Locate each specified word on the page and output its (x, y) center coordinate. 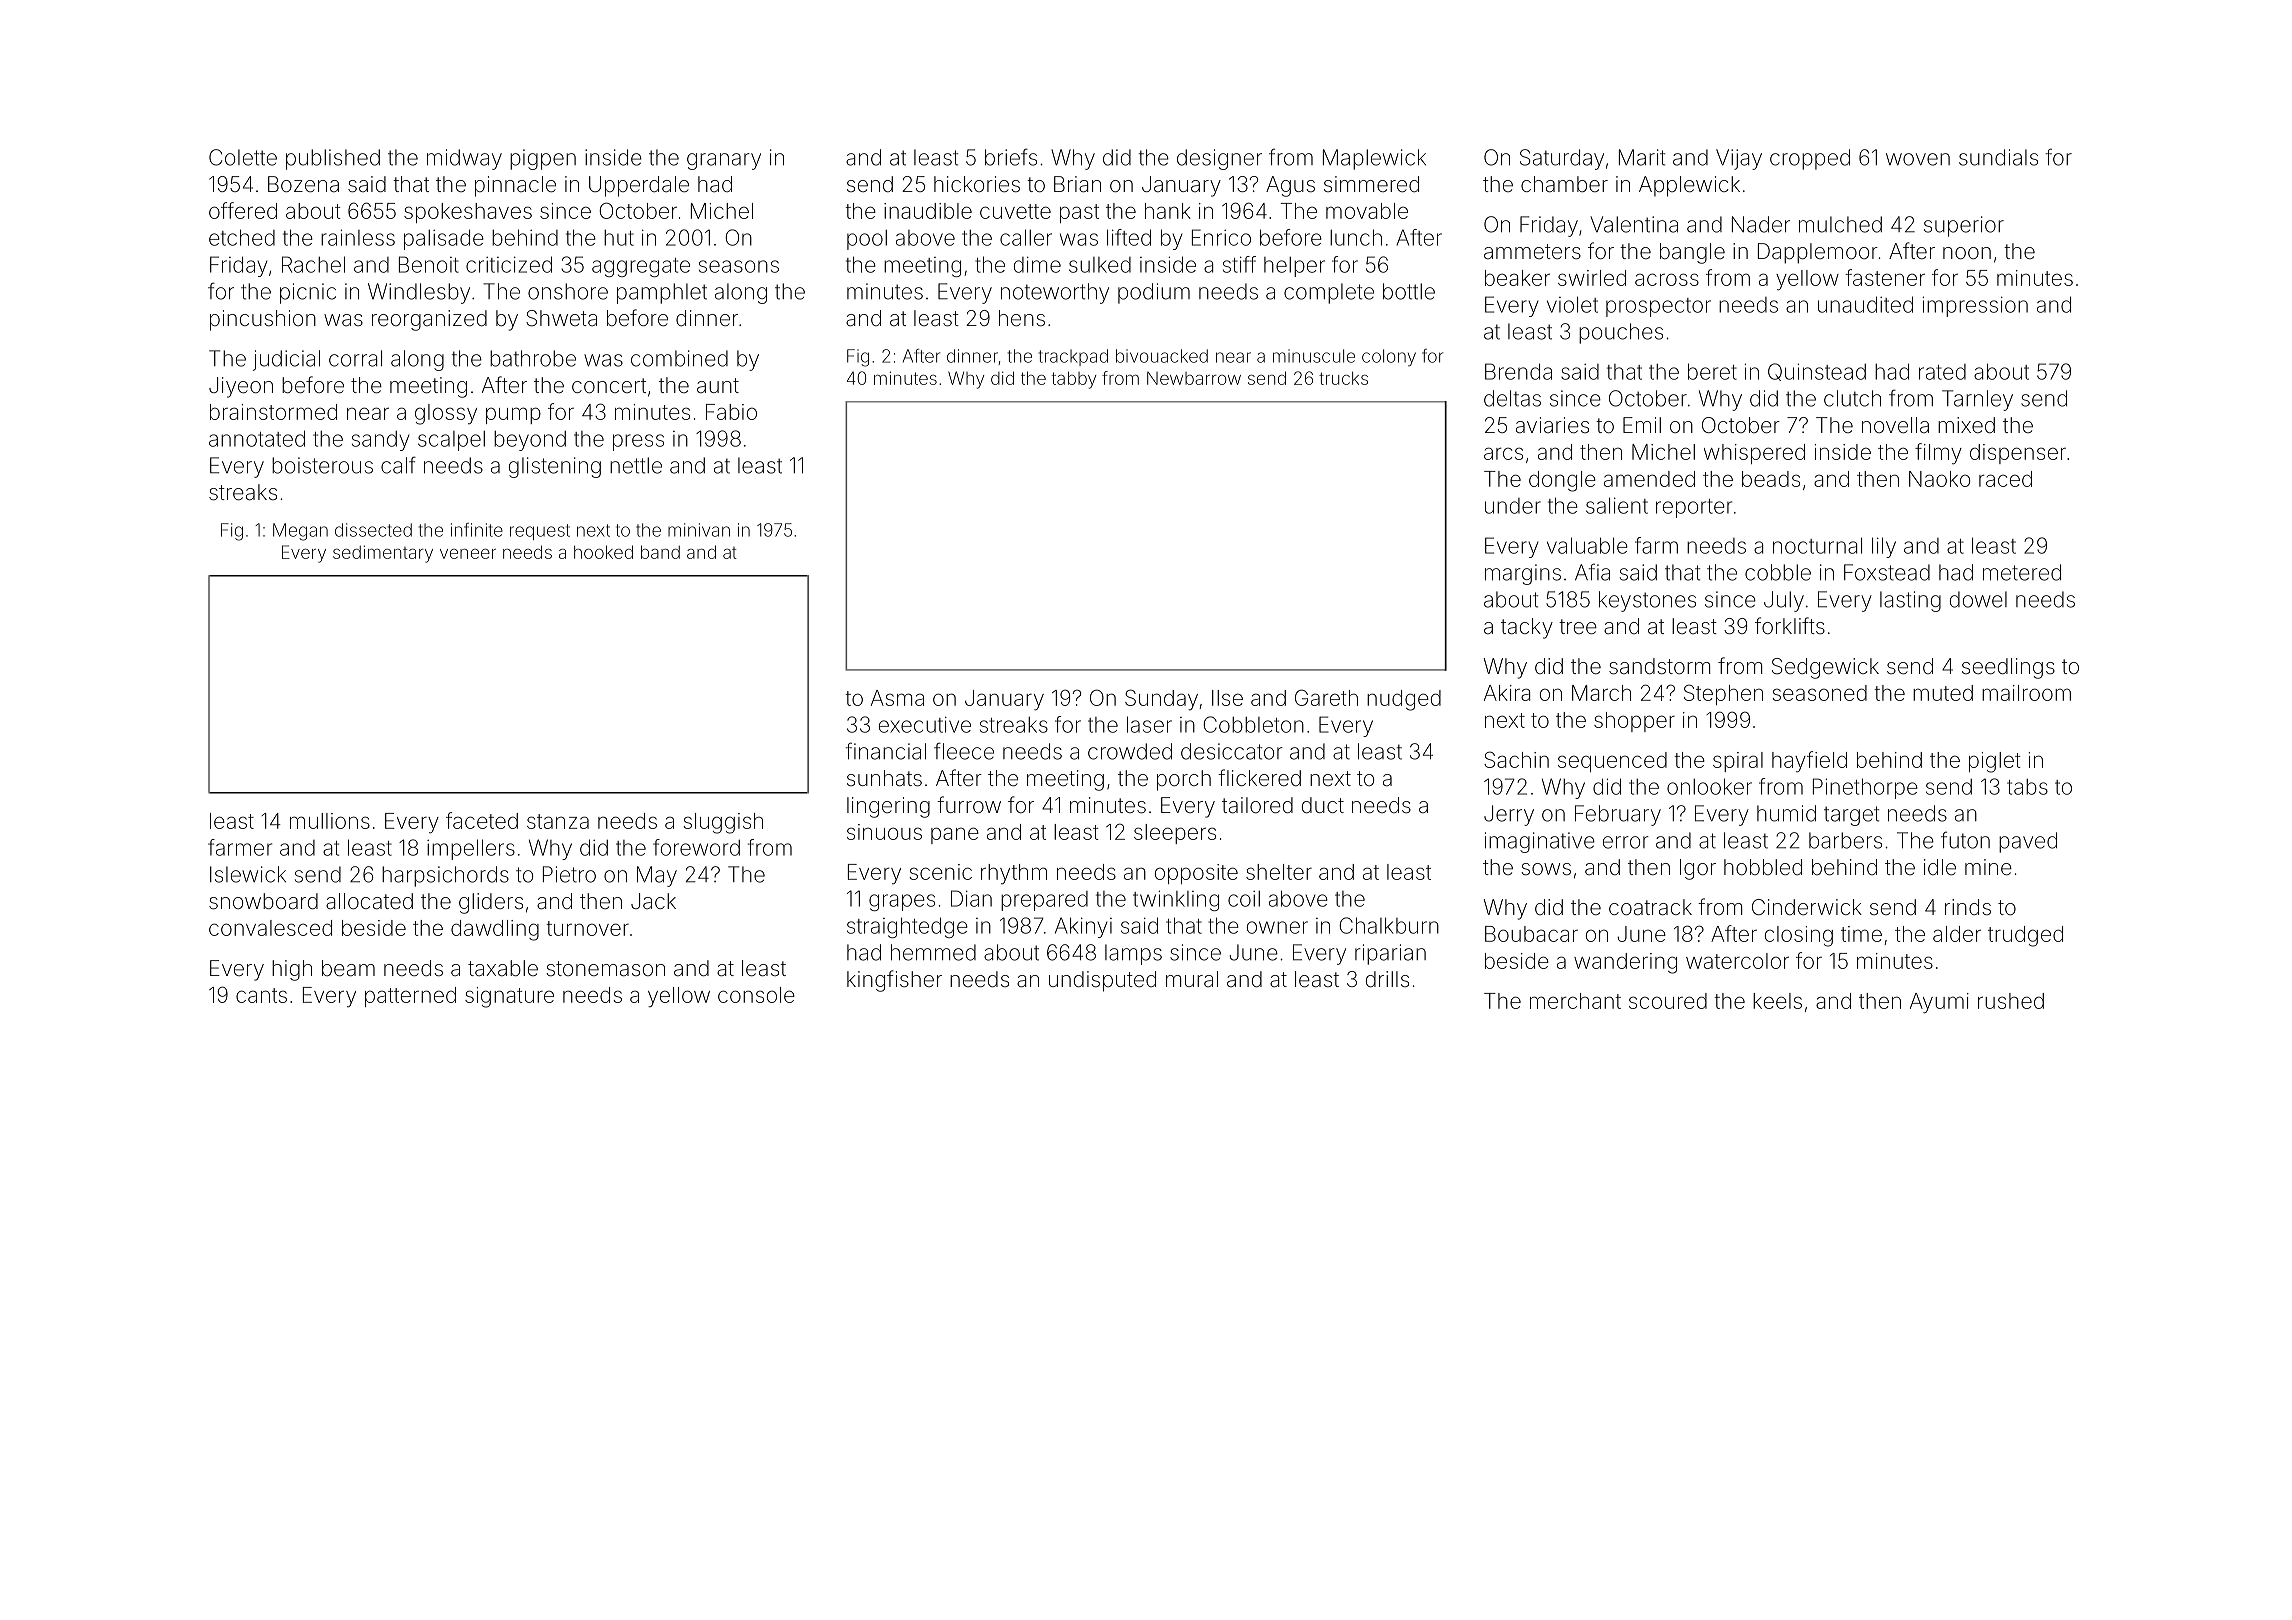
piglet (1995, 762)
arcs (1503, 453)
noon (1967, 253)
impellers (471, 849)
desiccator (1232, 751)
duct (1323, 805)
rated (1942, 372)
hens (1022, 318)
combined (679, 358)
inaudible (928, 211)
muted (1943, 693)
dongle (1562, 481)
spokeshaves (468, 213)
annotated (257, 438)
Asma (897, 698)
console (756, 995)
